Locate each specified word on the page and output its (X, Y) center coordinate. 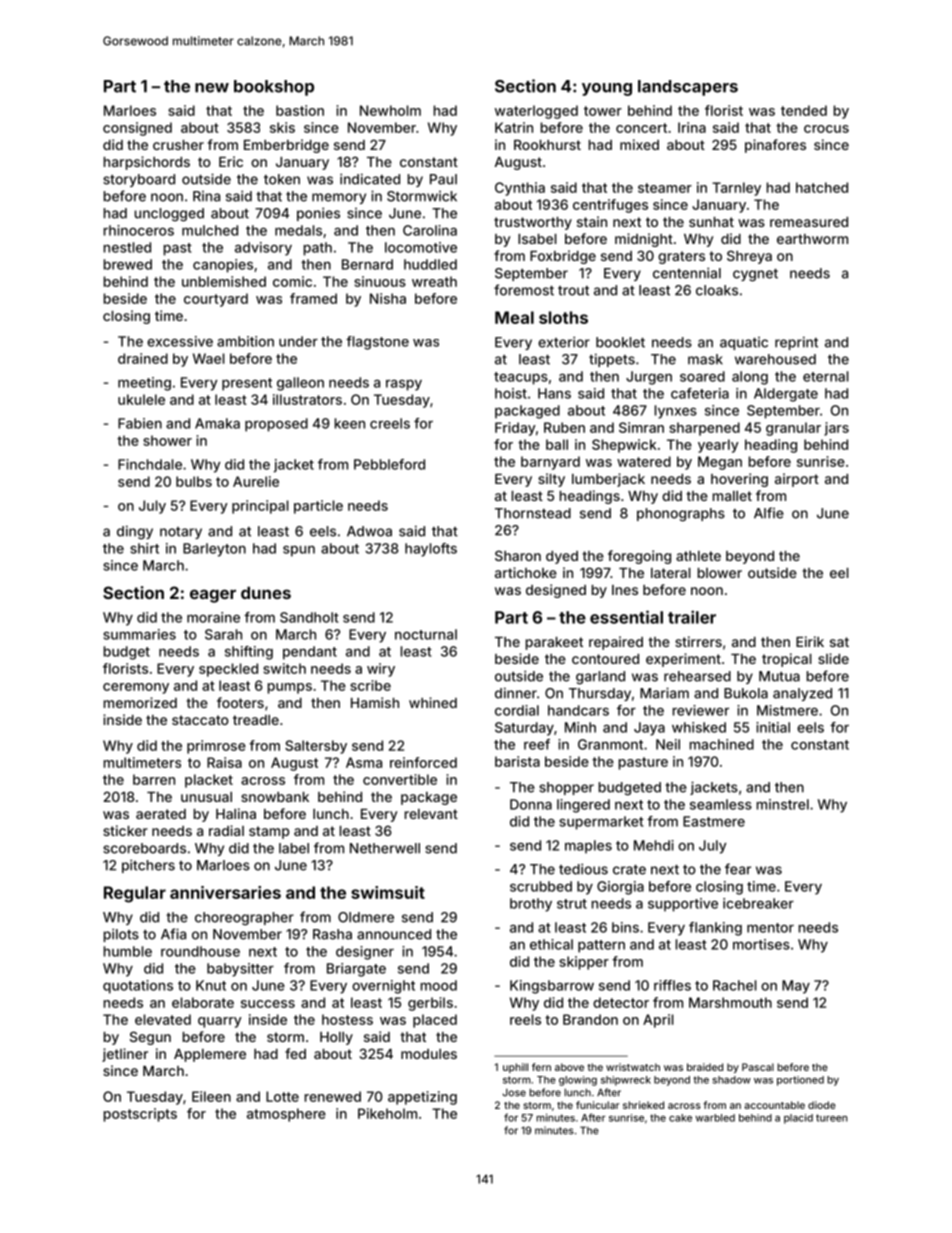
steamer (665, 188)
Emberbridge (286, 146)
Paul (443, 179)
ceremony (136, 688)
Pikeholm (387, 1113)
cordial (517, 710)
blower (720, 573)
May (796, 987)
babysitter (240, 970)
